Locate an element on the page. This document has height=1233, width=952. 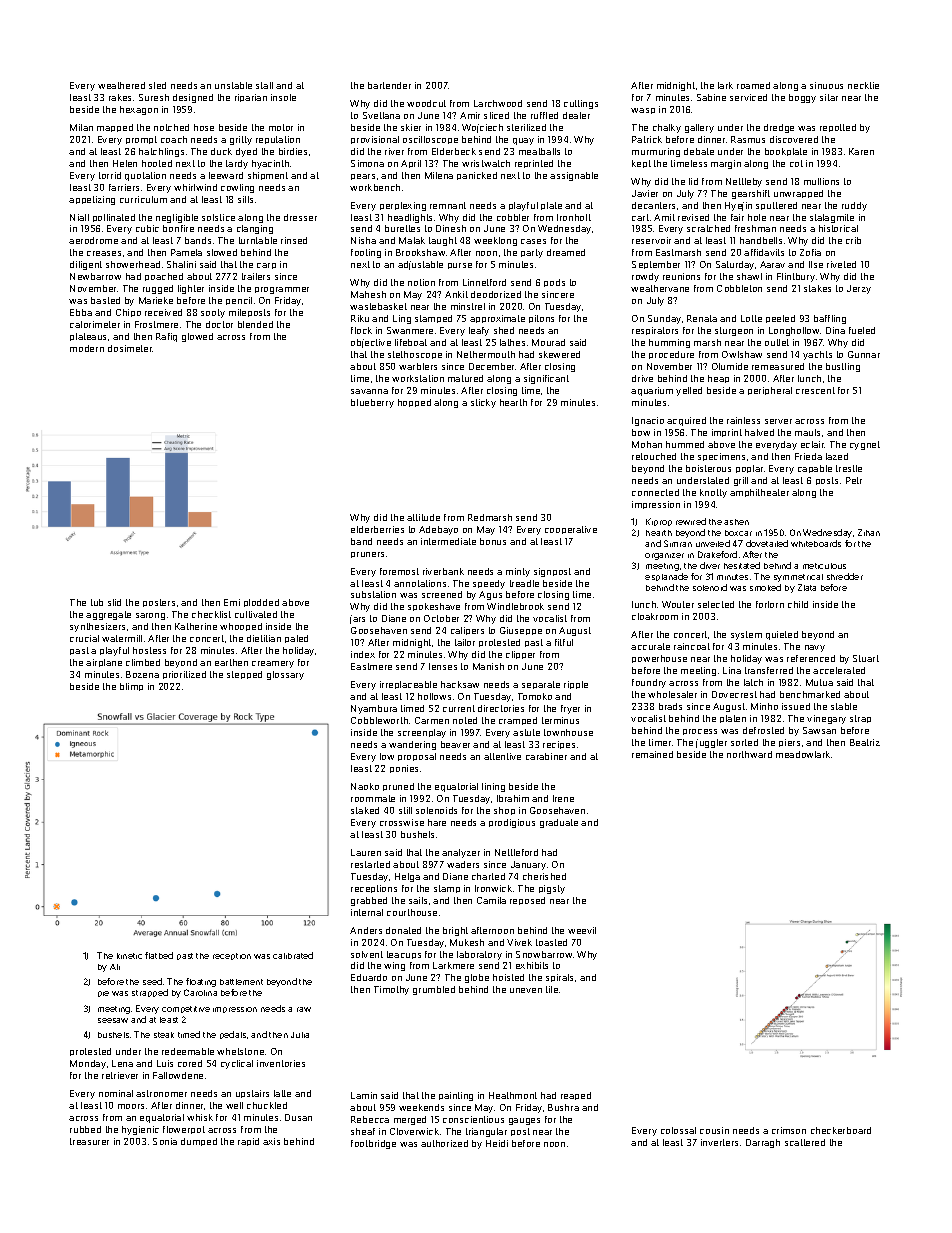
whirlwind is located at coordinates (195, 187).
